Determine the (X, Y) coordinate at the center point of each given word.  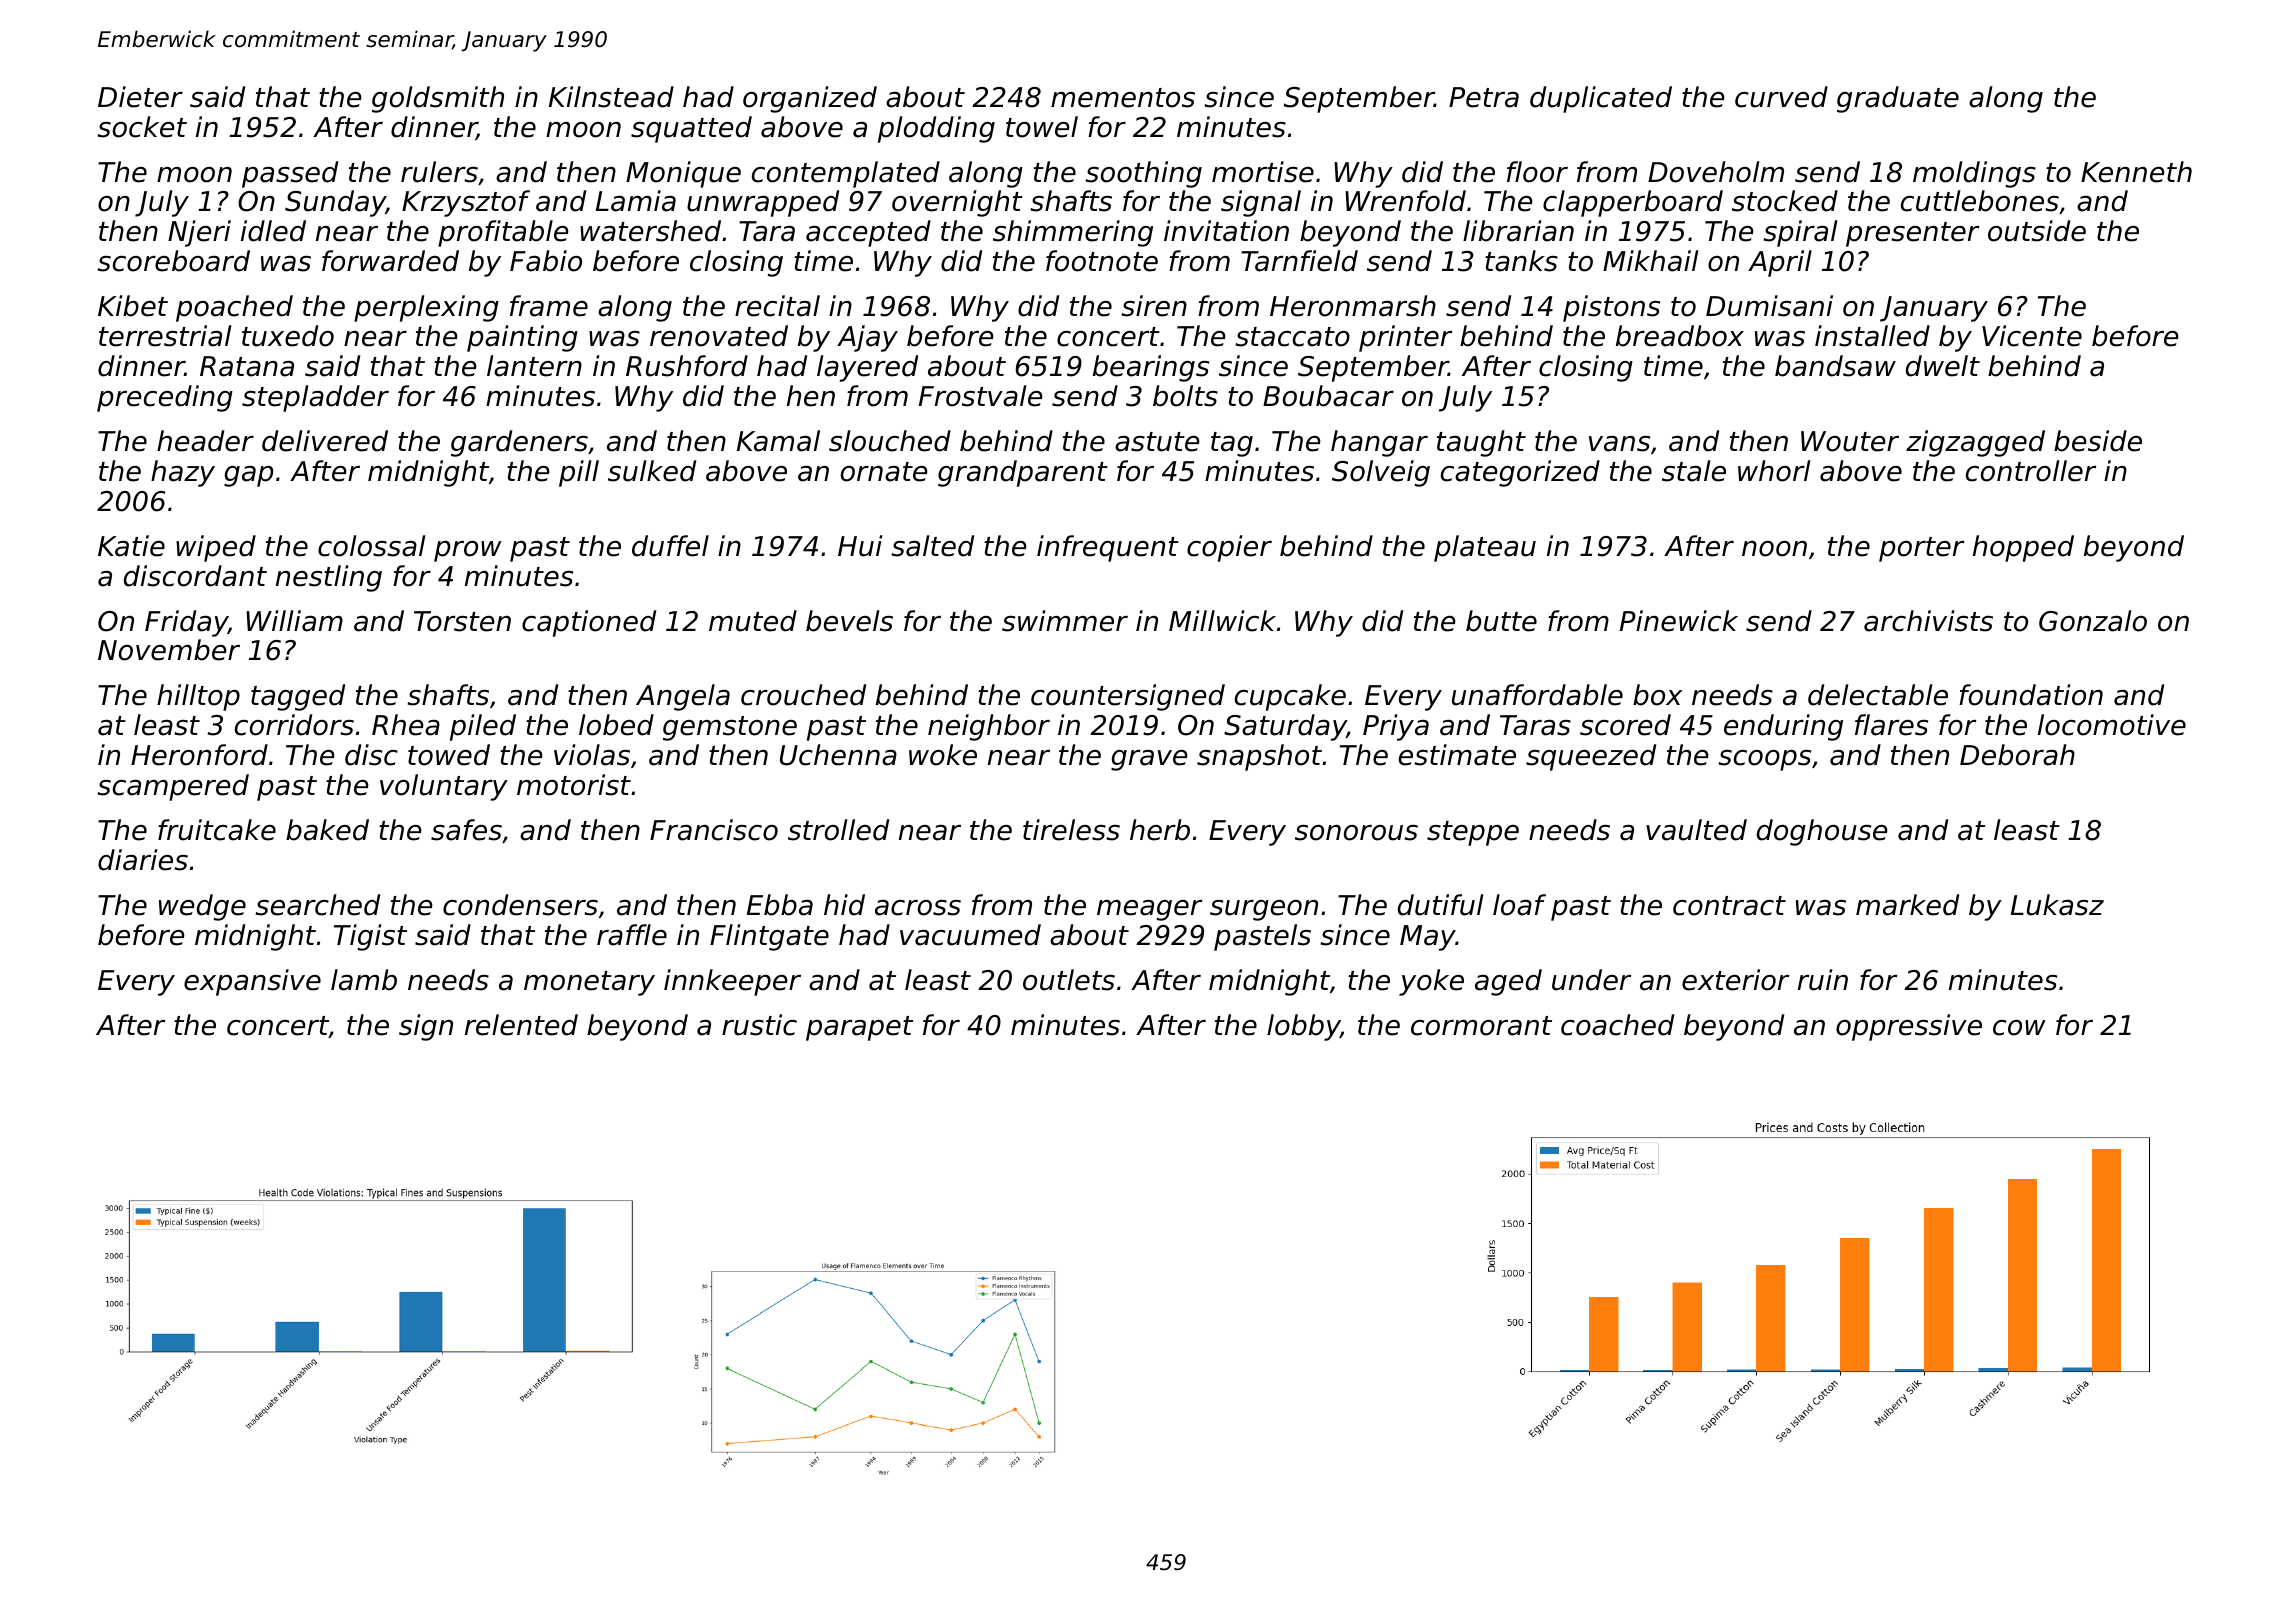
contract (1729, 906)
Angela (683, 697)
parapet (859, 1028)
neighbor (989, 727)
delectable (1878, 695)
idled (273, 231)
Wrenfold (1405, 201)
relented (521, 1025)
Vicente (2032, 336)
